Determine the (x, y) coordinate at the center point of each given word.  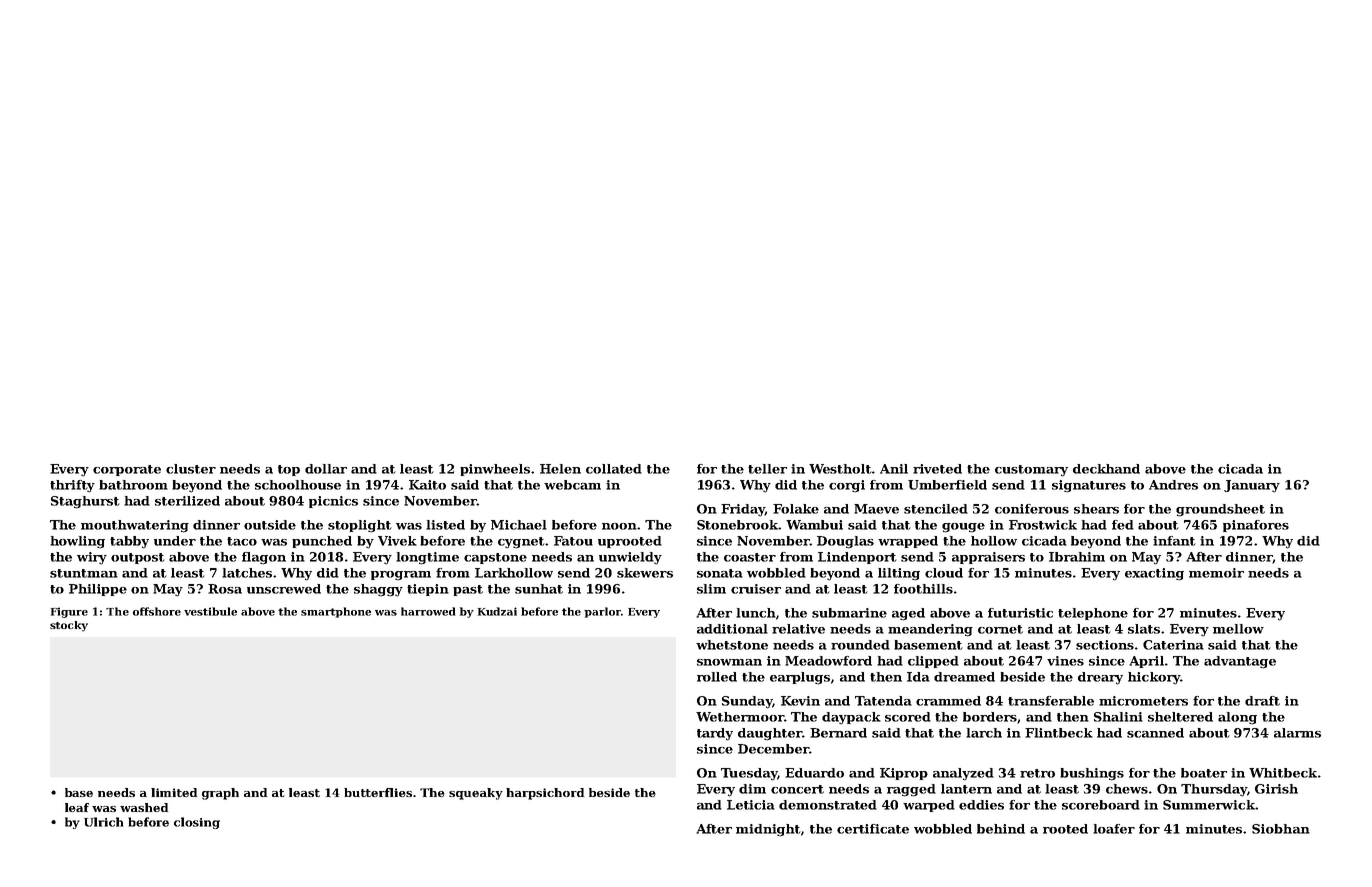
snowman (729, 662)
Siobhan (1281, 829)
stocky (69, 626)
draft (1262, 701)
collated (614, 469)
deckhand (1106, 469)
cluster (191, 469)
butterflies (378, 792)
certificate (873, 829)
